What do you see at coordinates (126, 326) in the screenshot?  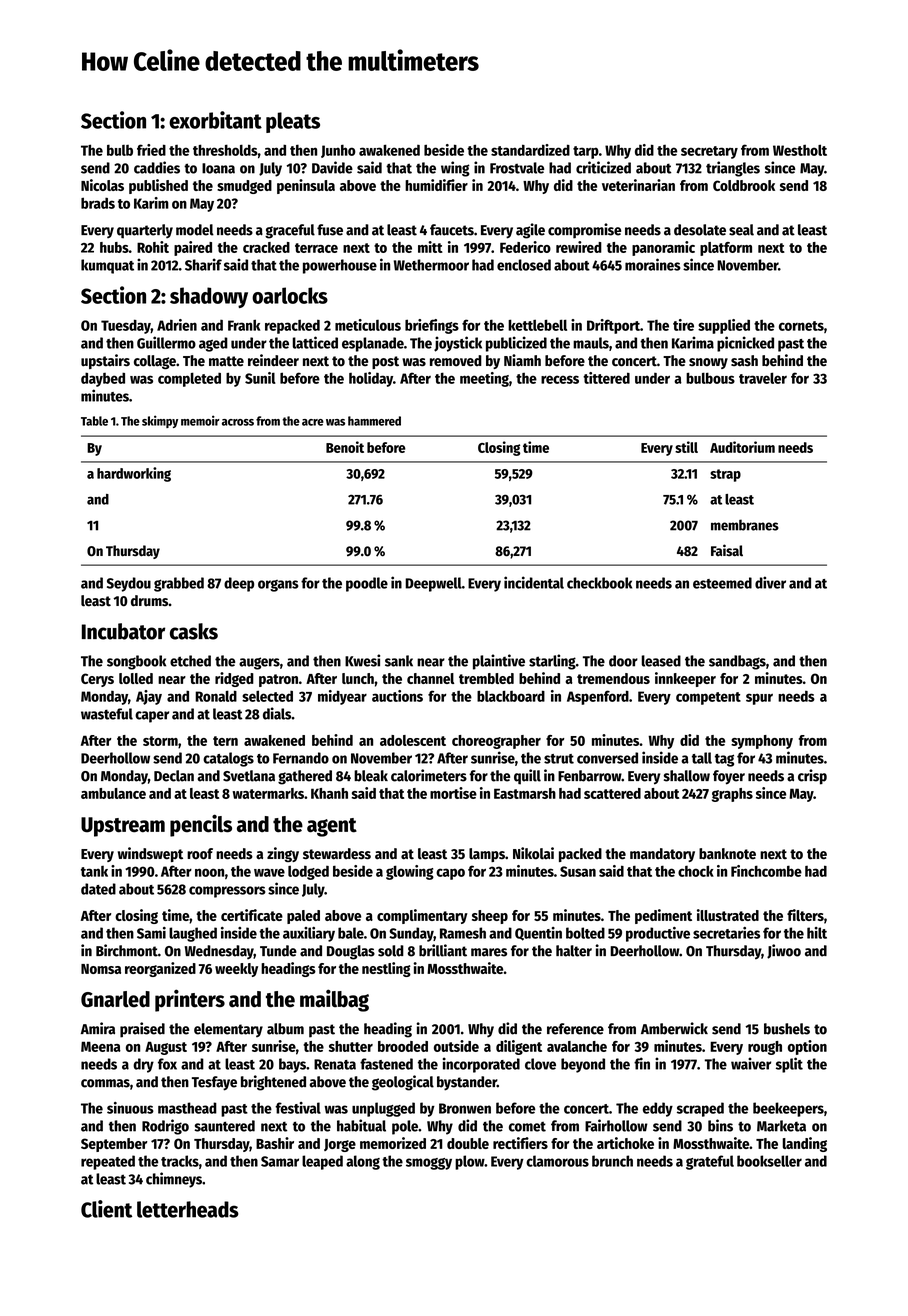 I see `Tuesday` at bounding box center [126, 326].
